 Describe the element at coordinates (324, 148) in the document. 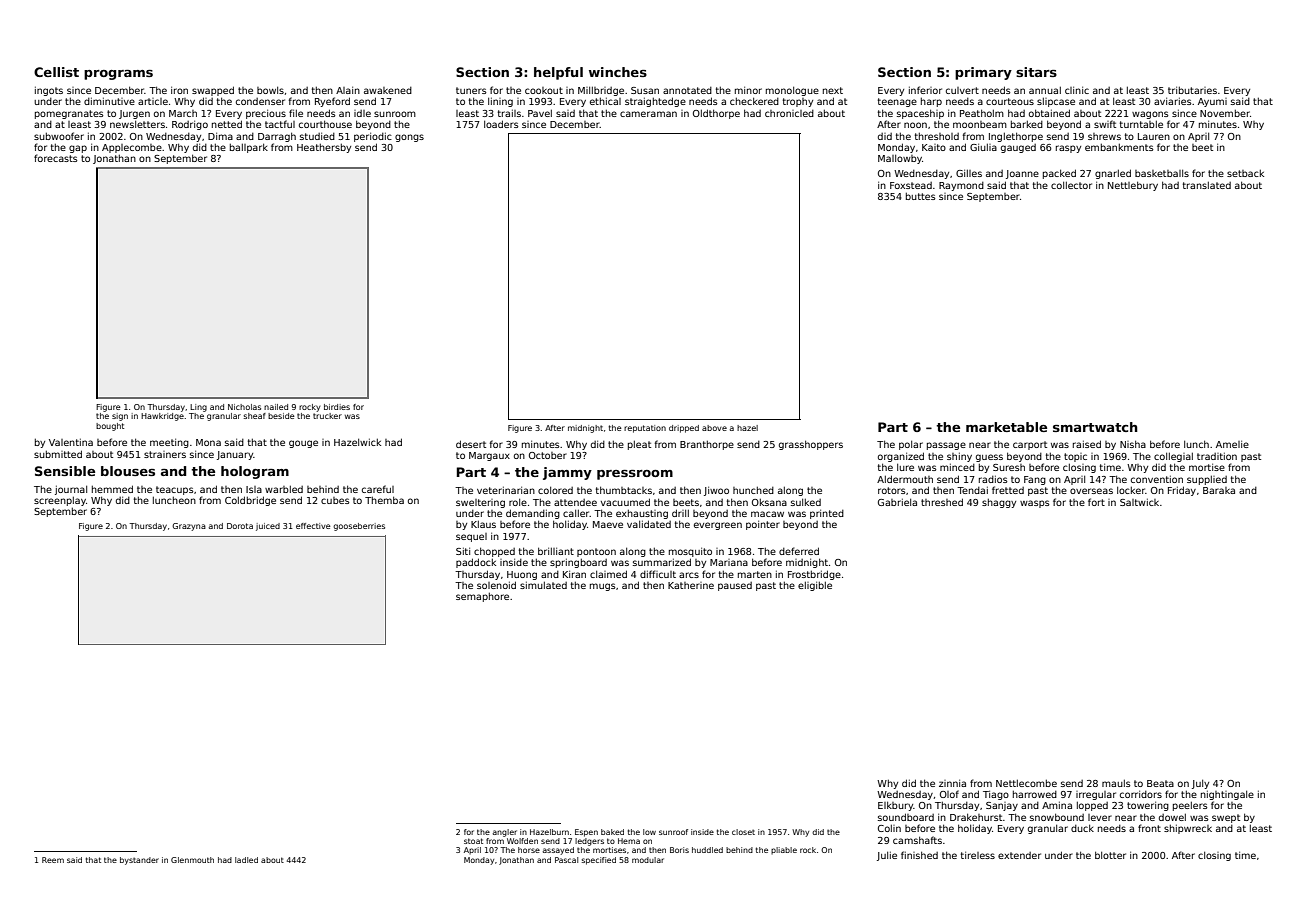

I see `Heathersby` at that location.
